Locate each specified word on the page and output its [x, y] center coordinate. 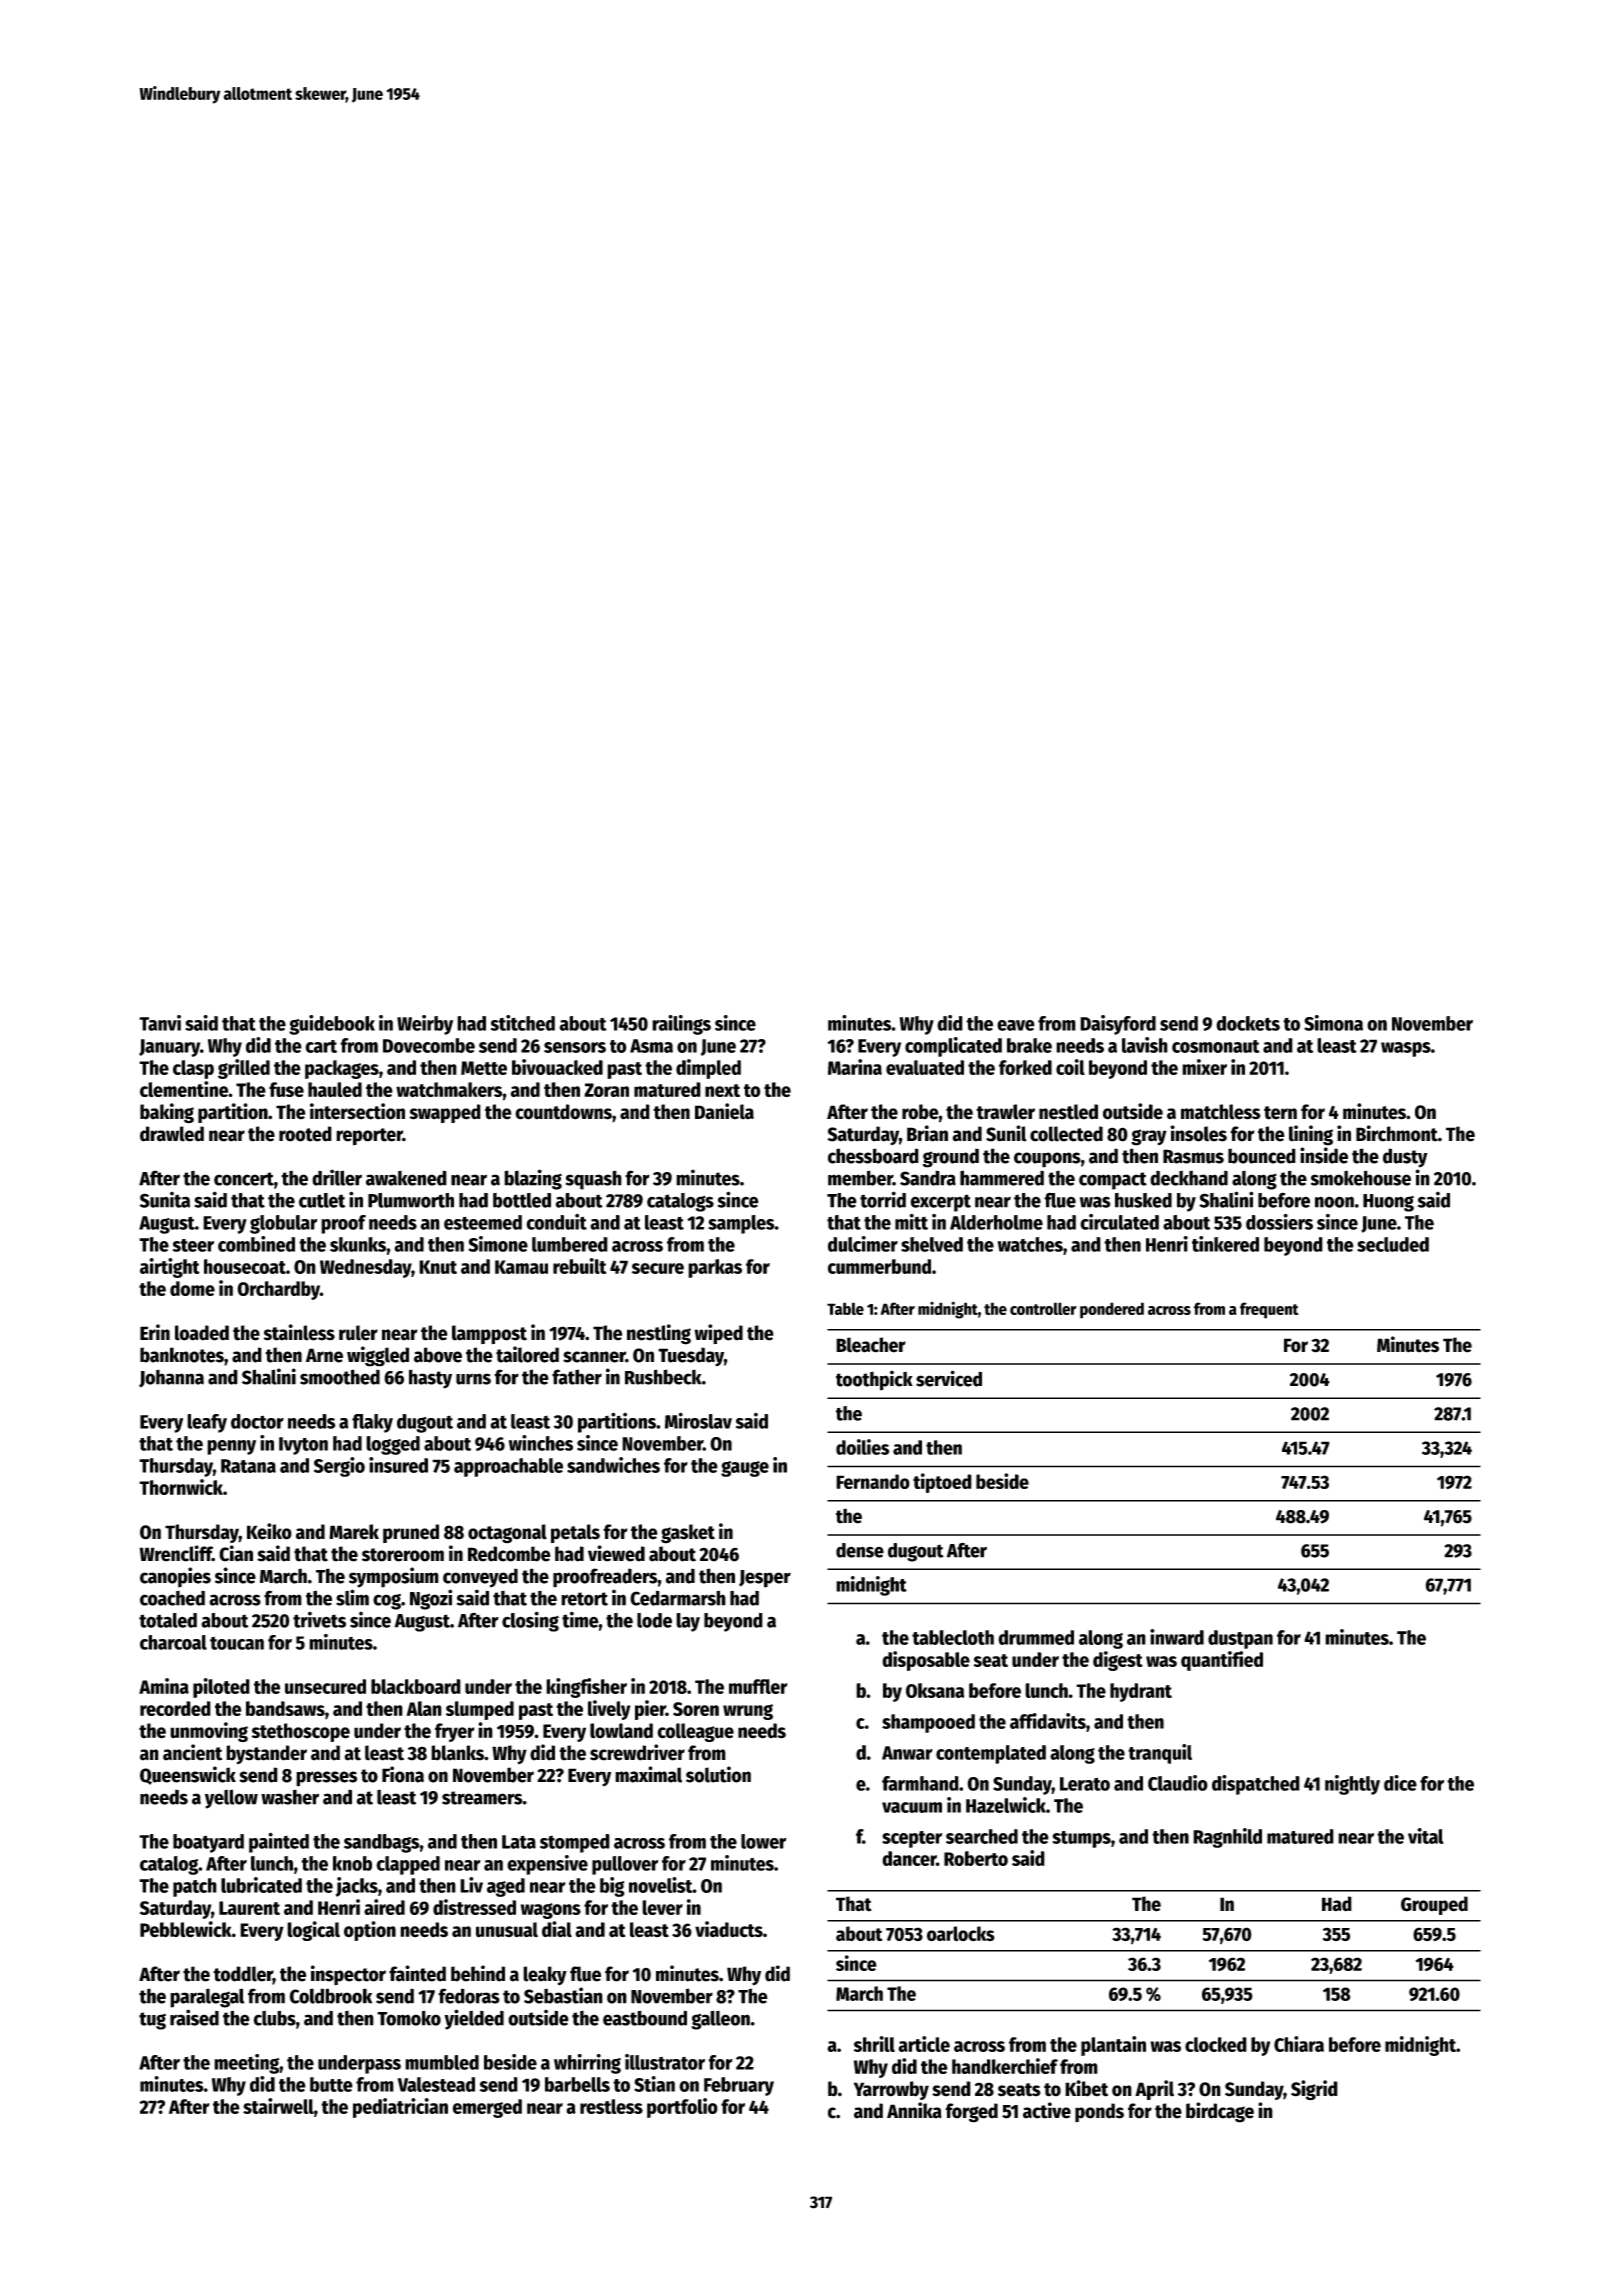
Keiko [269, 1531]
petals [575, 1533]
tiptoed [942, 1483]
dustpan [1240, 1639]
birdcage [1220, 2112]
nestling [659, 1334]
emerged [487, 2108]
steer [193, 1245]
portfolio [682, 2108]
